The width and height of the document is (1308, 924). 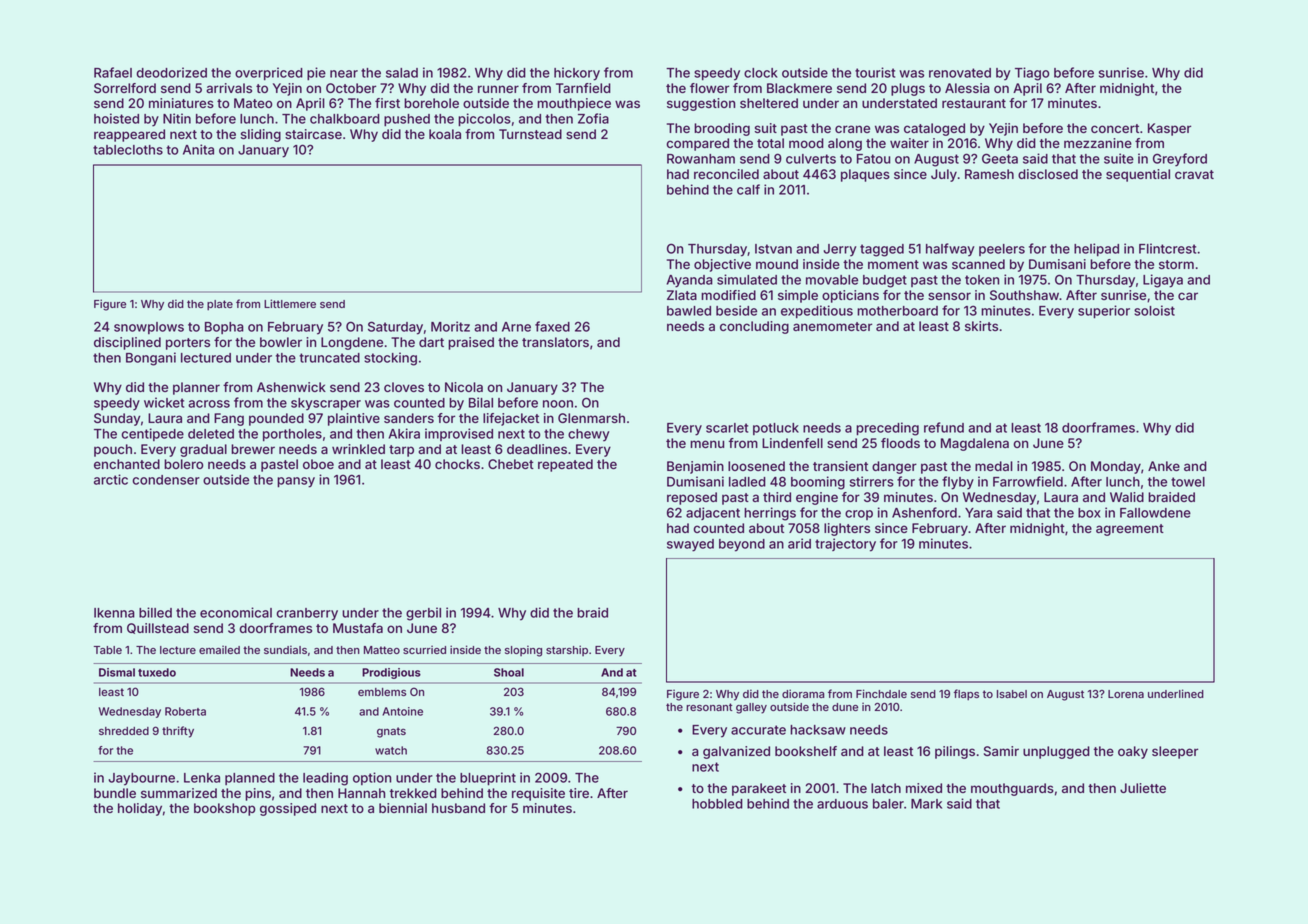 What do you see at coordinates (318, 464) in the document?
I see `oboe` at bounding box center [318, 464].
